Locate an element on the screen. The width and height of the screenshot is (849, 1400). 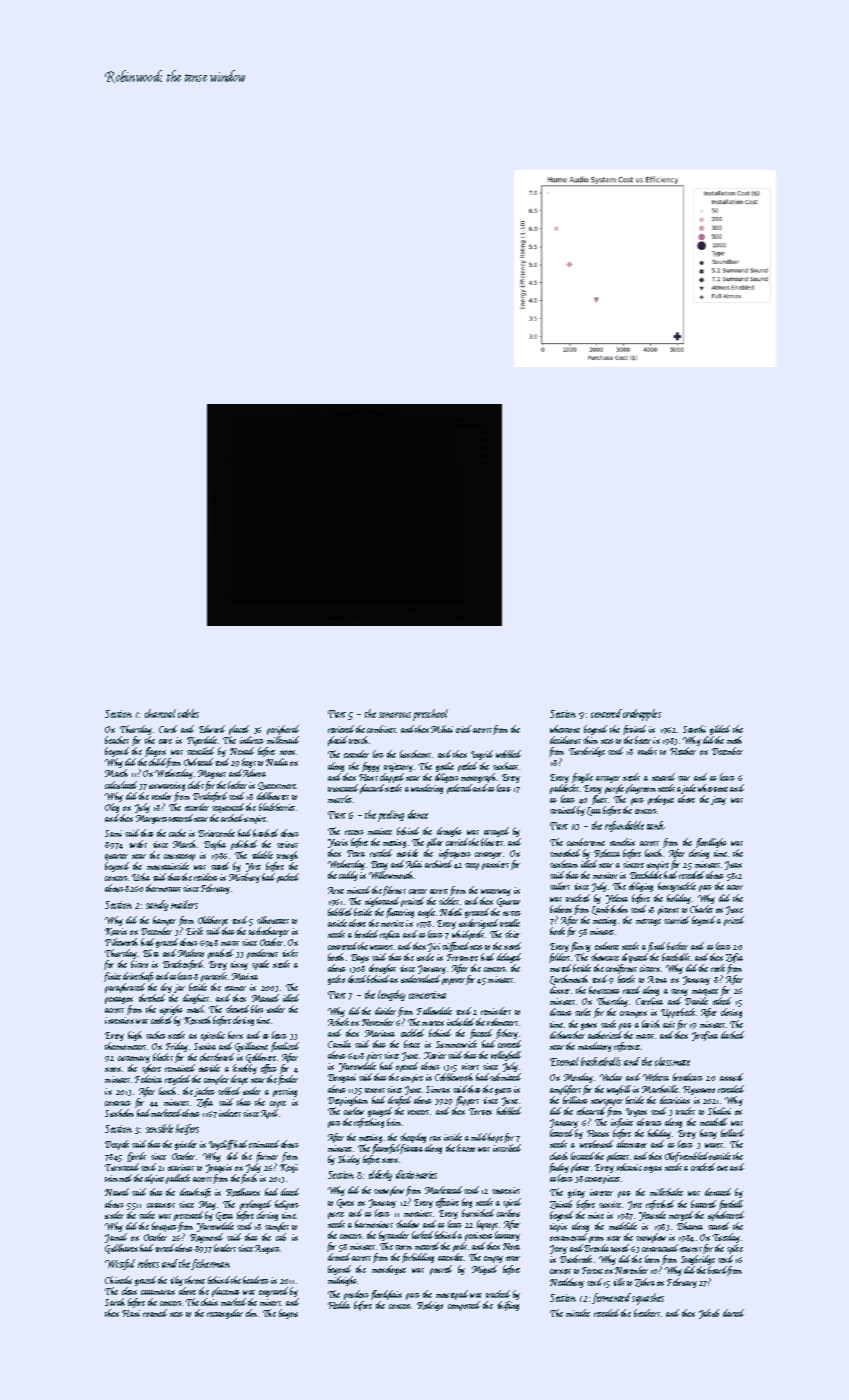
sachet is located at coordinates (156, 1035).
